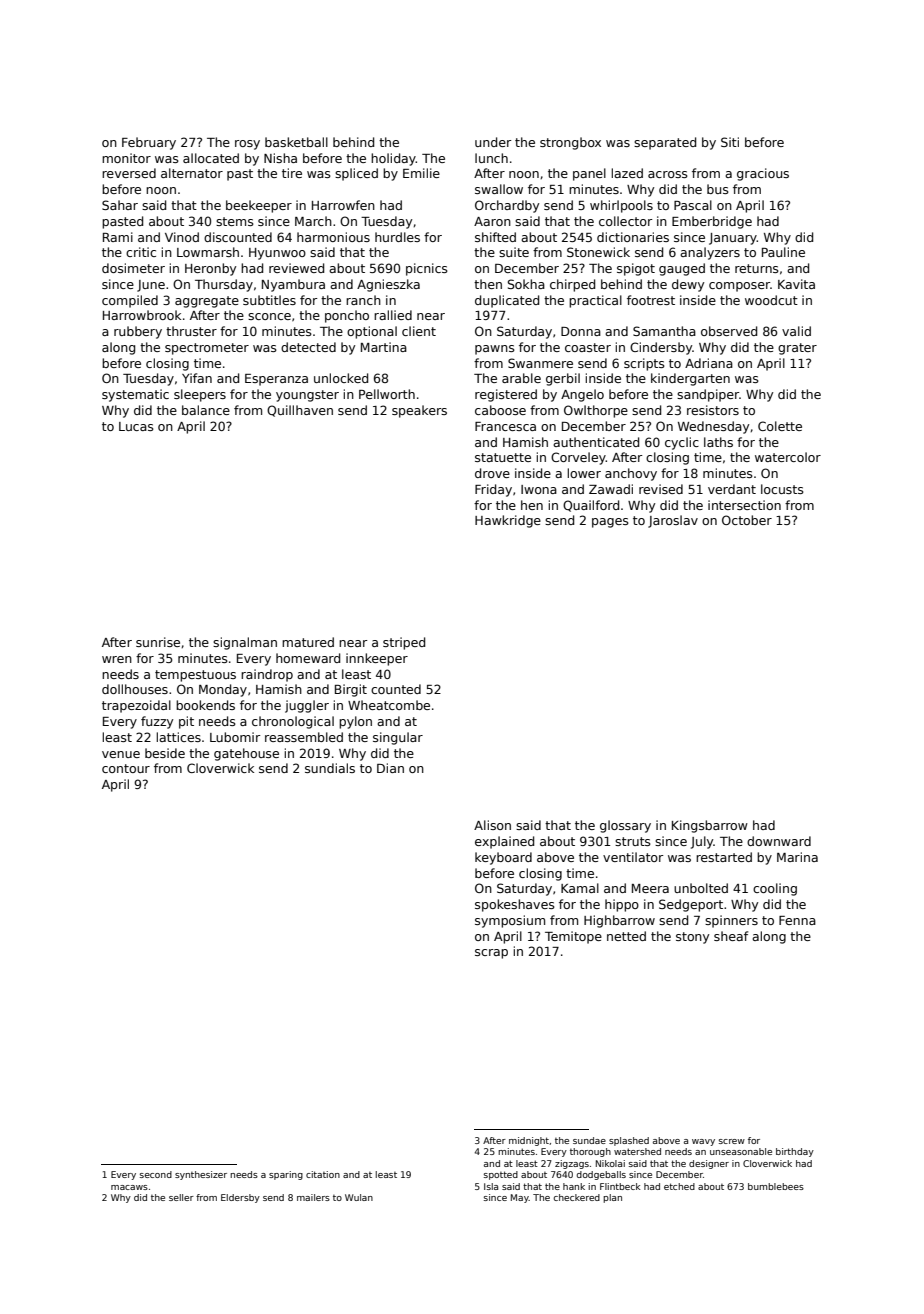  Describe the element at coordinates (763, 174) in the screenshot. I see `gracious` at that location.
